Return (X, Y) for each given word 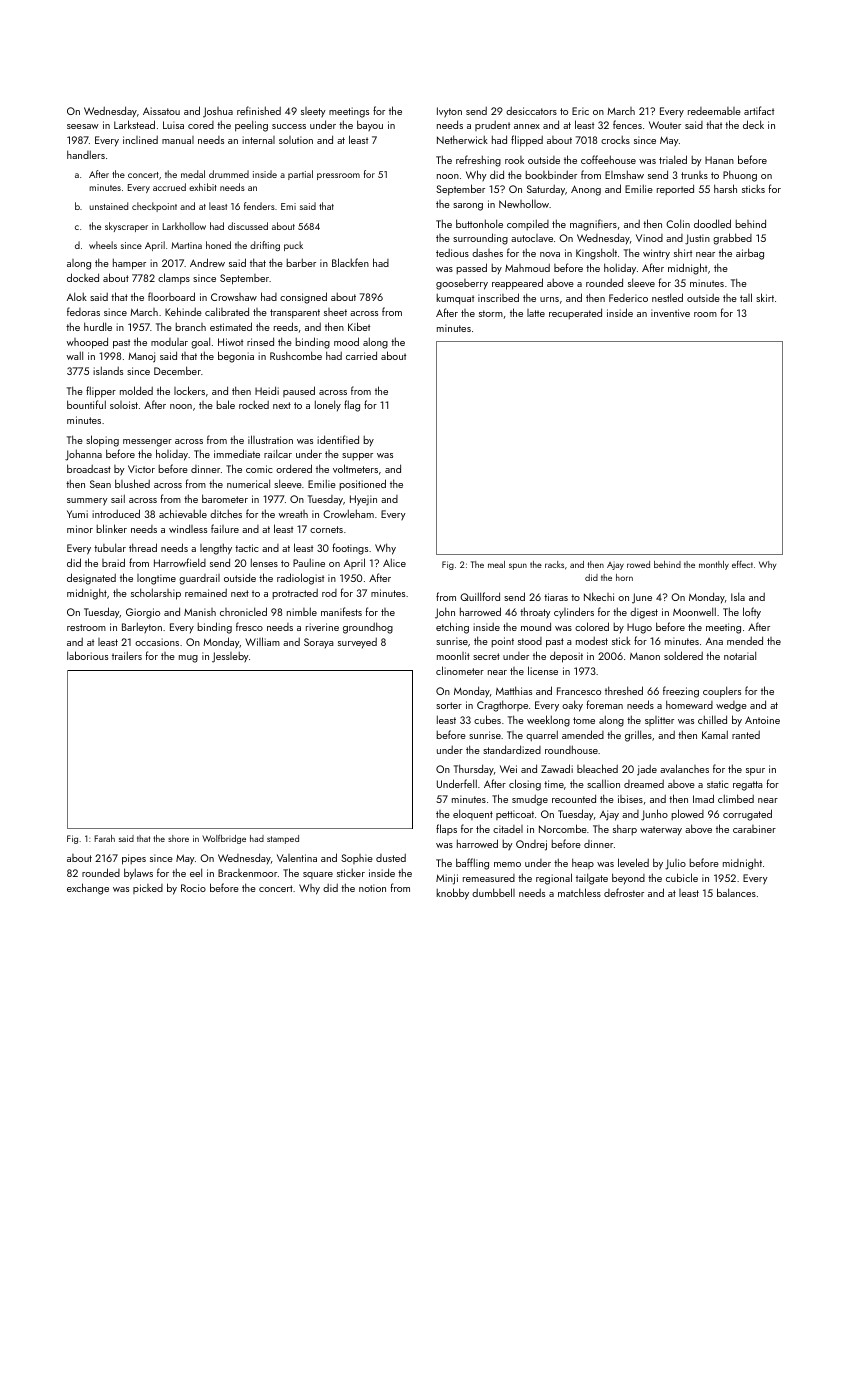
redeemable (714, 111)
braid (113, 562)
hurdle (98, 326)
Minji (447, 879)
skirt (765, 297)
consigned (303, 298)
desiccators (531, 111)
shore (178, 838)
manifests (341, 611)
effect (742, 564)
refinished (259, 110)
